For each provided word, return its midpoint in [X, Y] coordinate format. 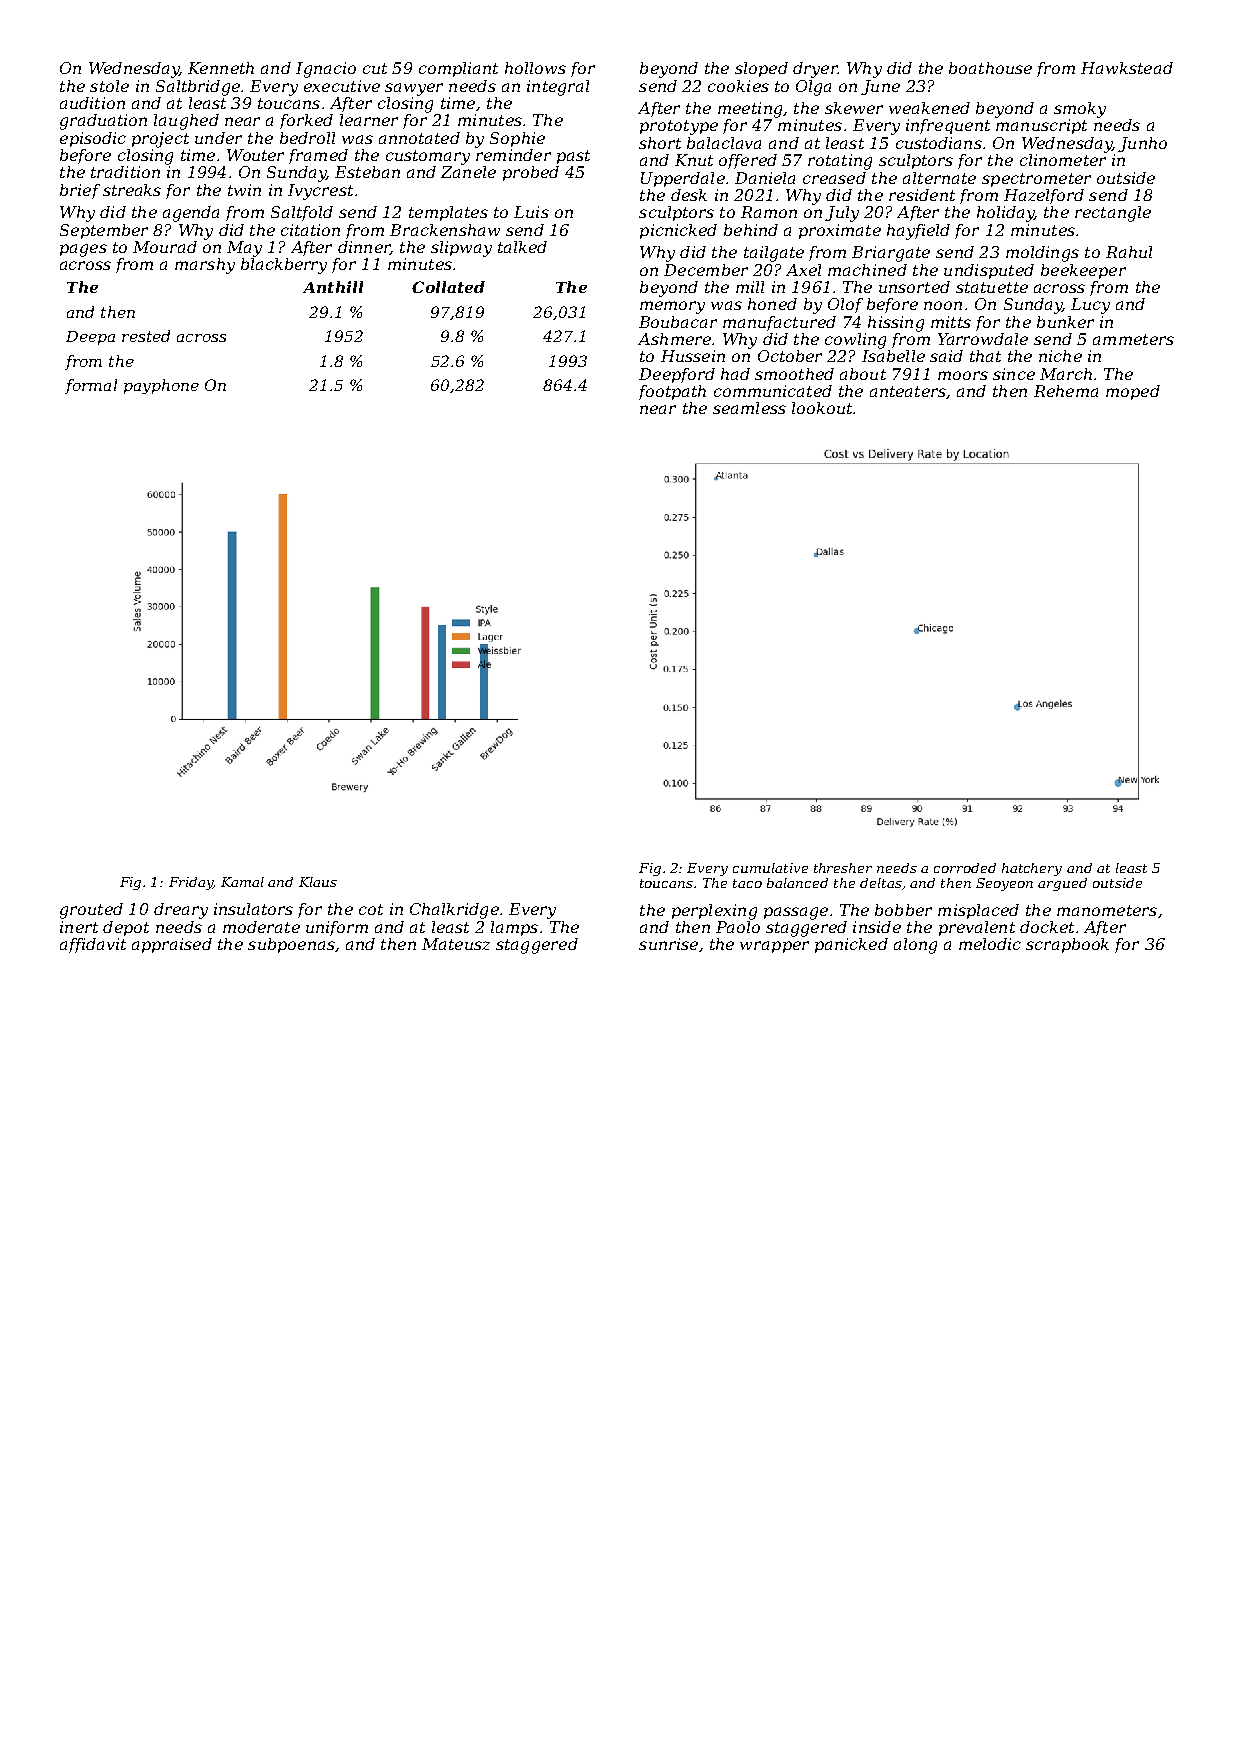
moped [1133, 392]
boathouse [990, 68]
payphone [161, 386]
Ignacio [326, 70]
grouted [91, 911]
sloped [761, 69]
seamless [749, 408]
